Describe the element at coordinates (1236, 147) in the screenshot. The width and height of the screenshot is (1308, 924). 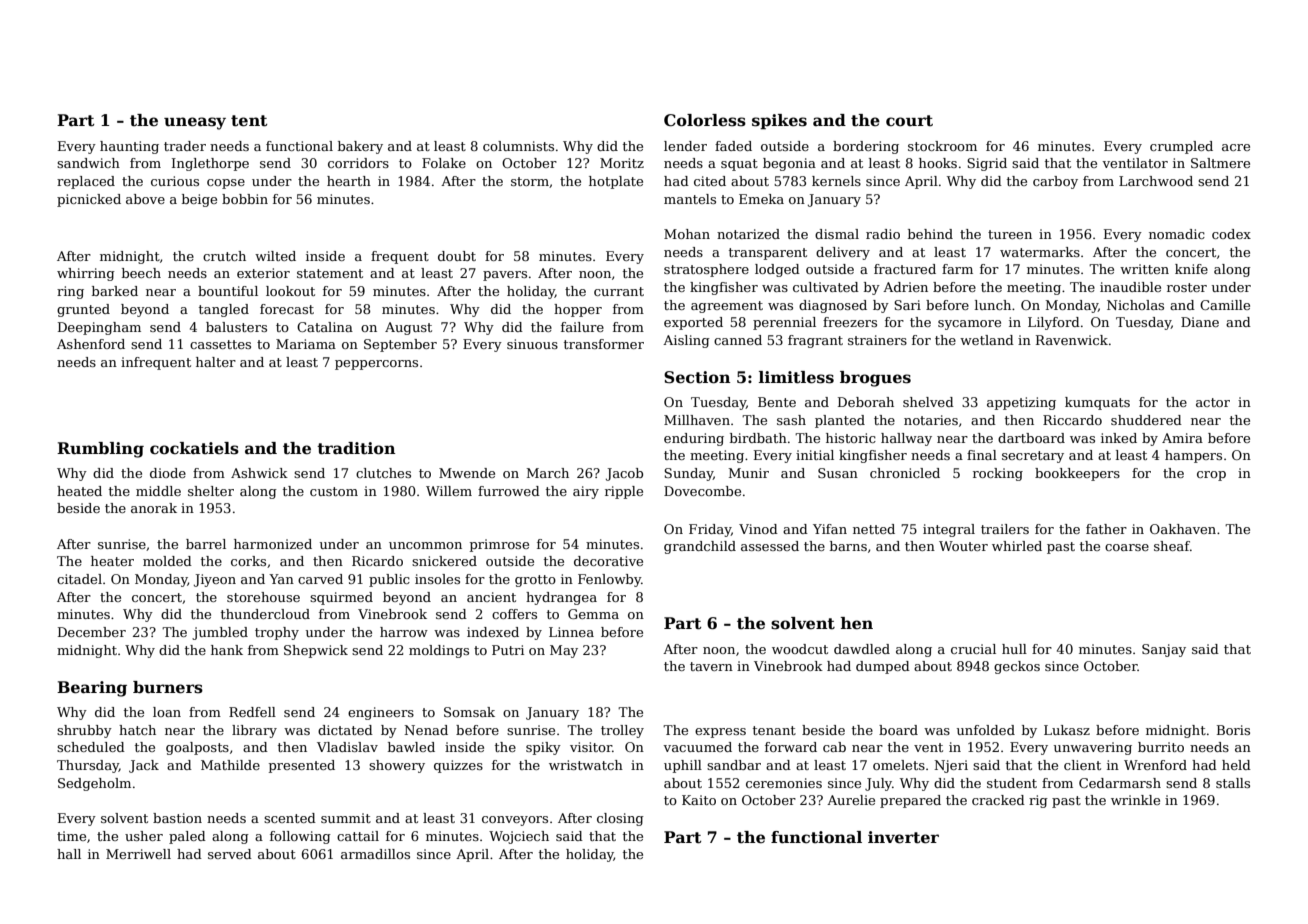
I see `acre` at that location.
